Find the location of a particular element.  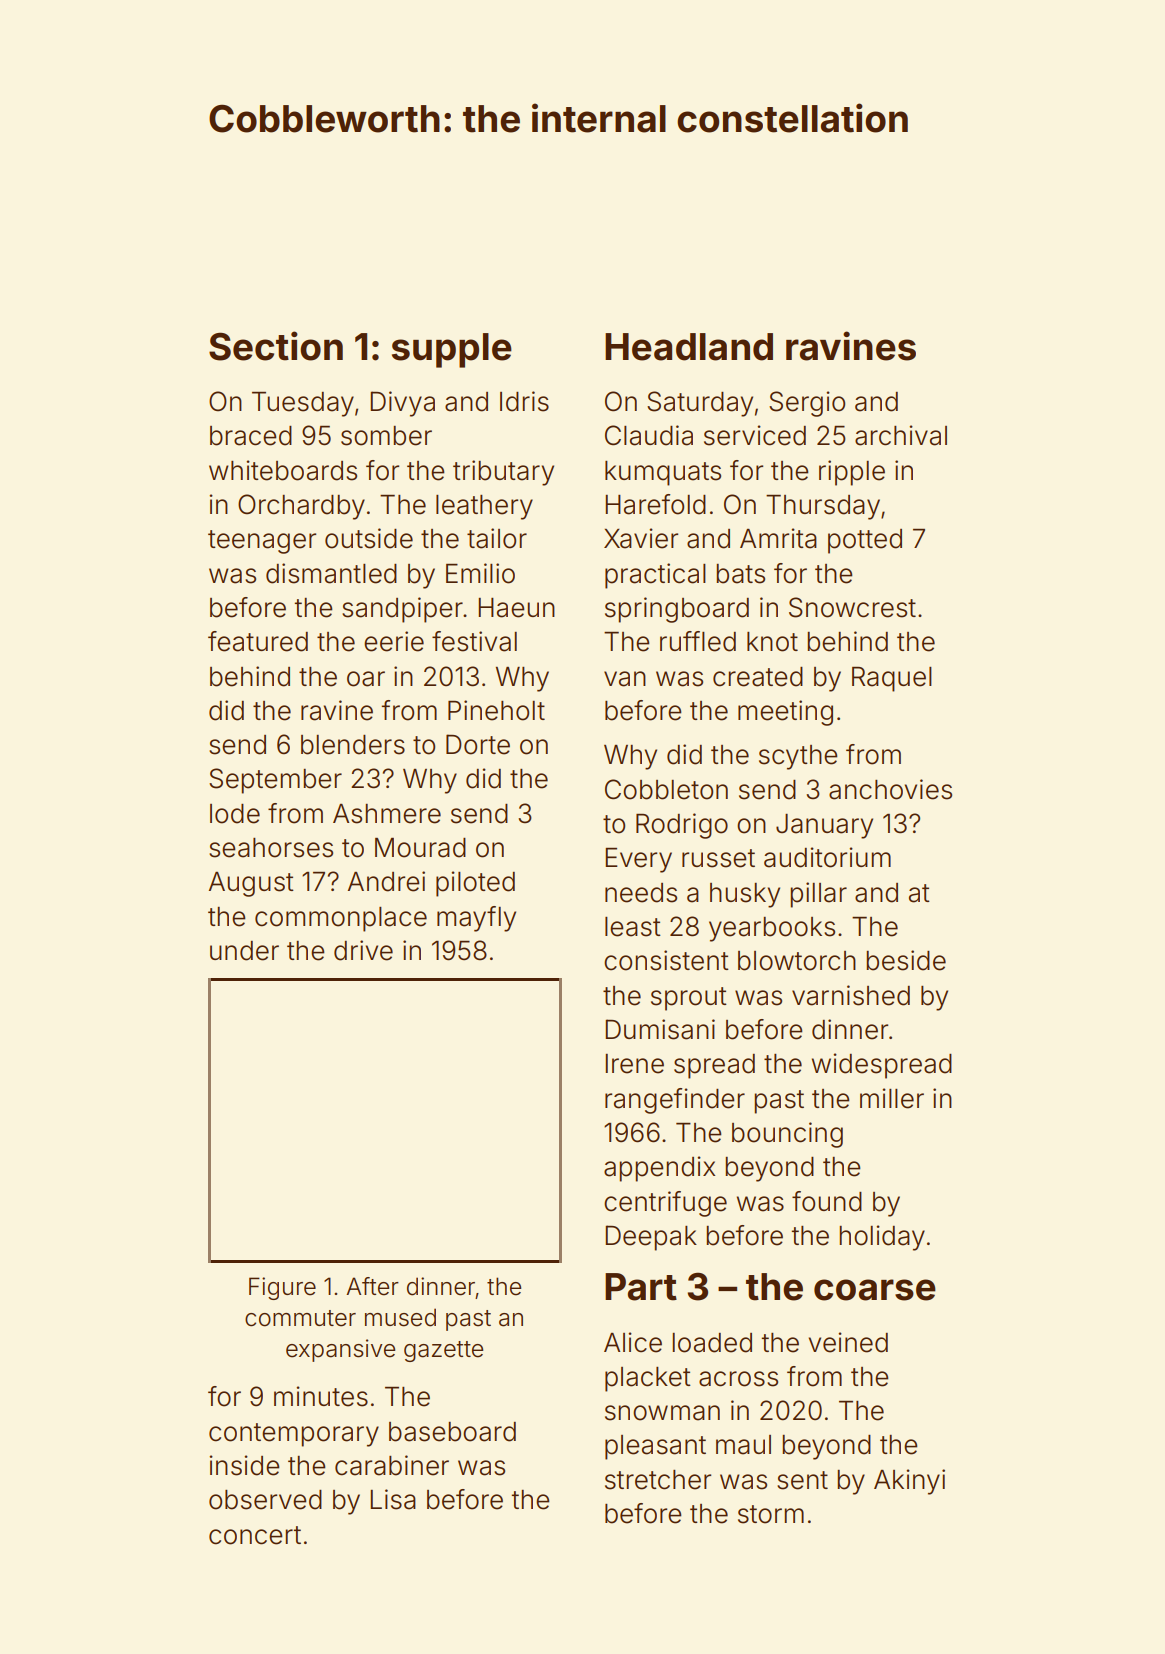

Headland is located at coordinates (689, 347).
